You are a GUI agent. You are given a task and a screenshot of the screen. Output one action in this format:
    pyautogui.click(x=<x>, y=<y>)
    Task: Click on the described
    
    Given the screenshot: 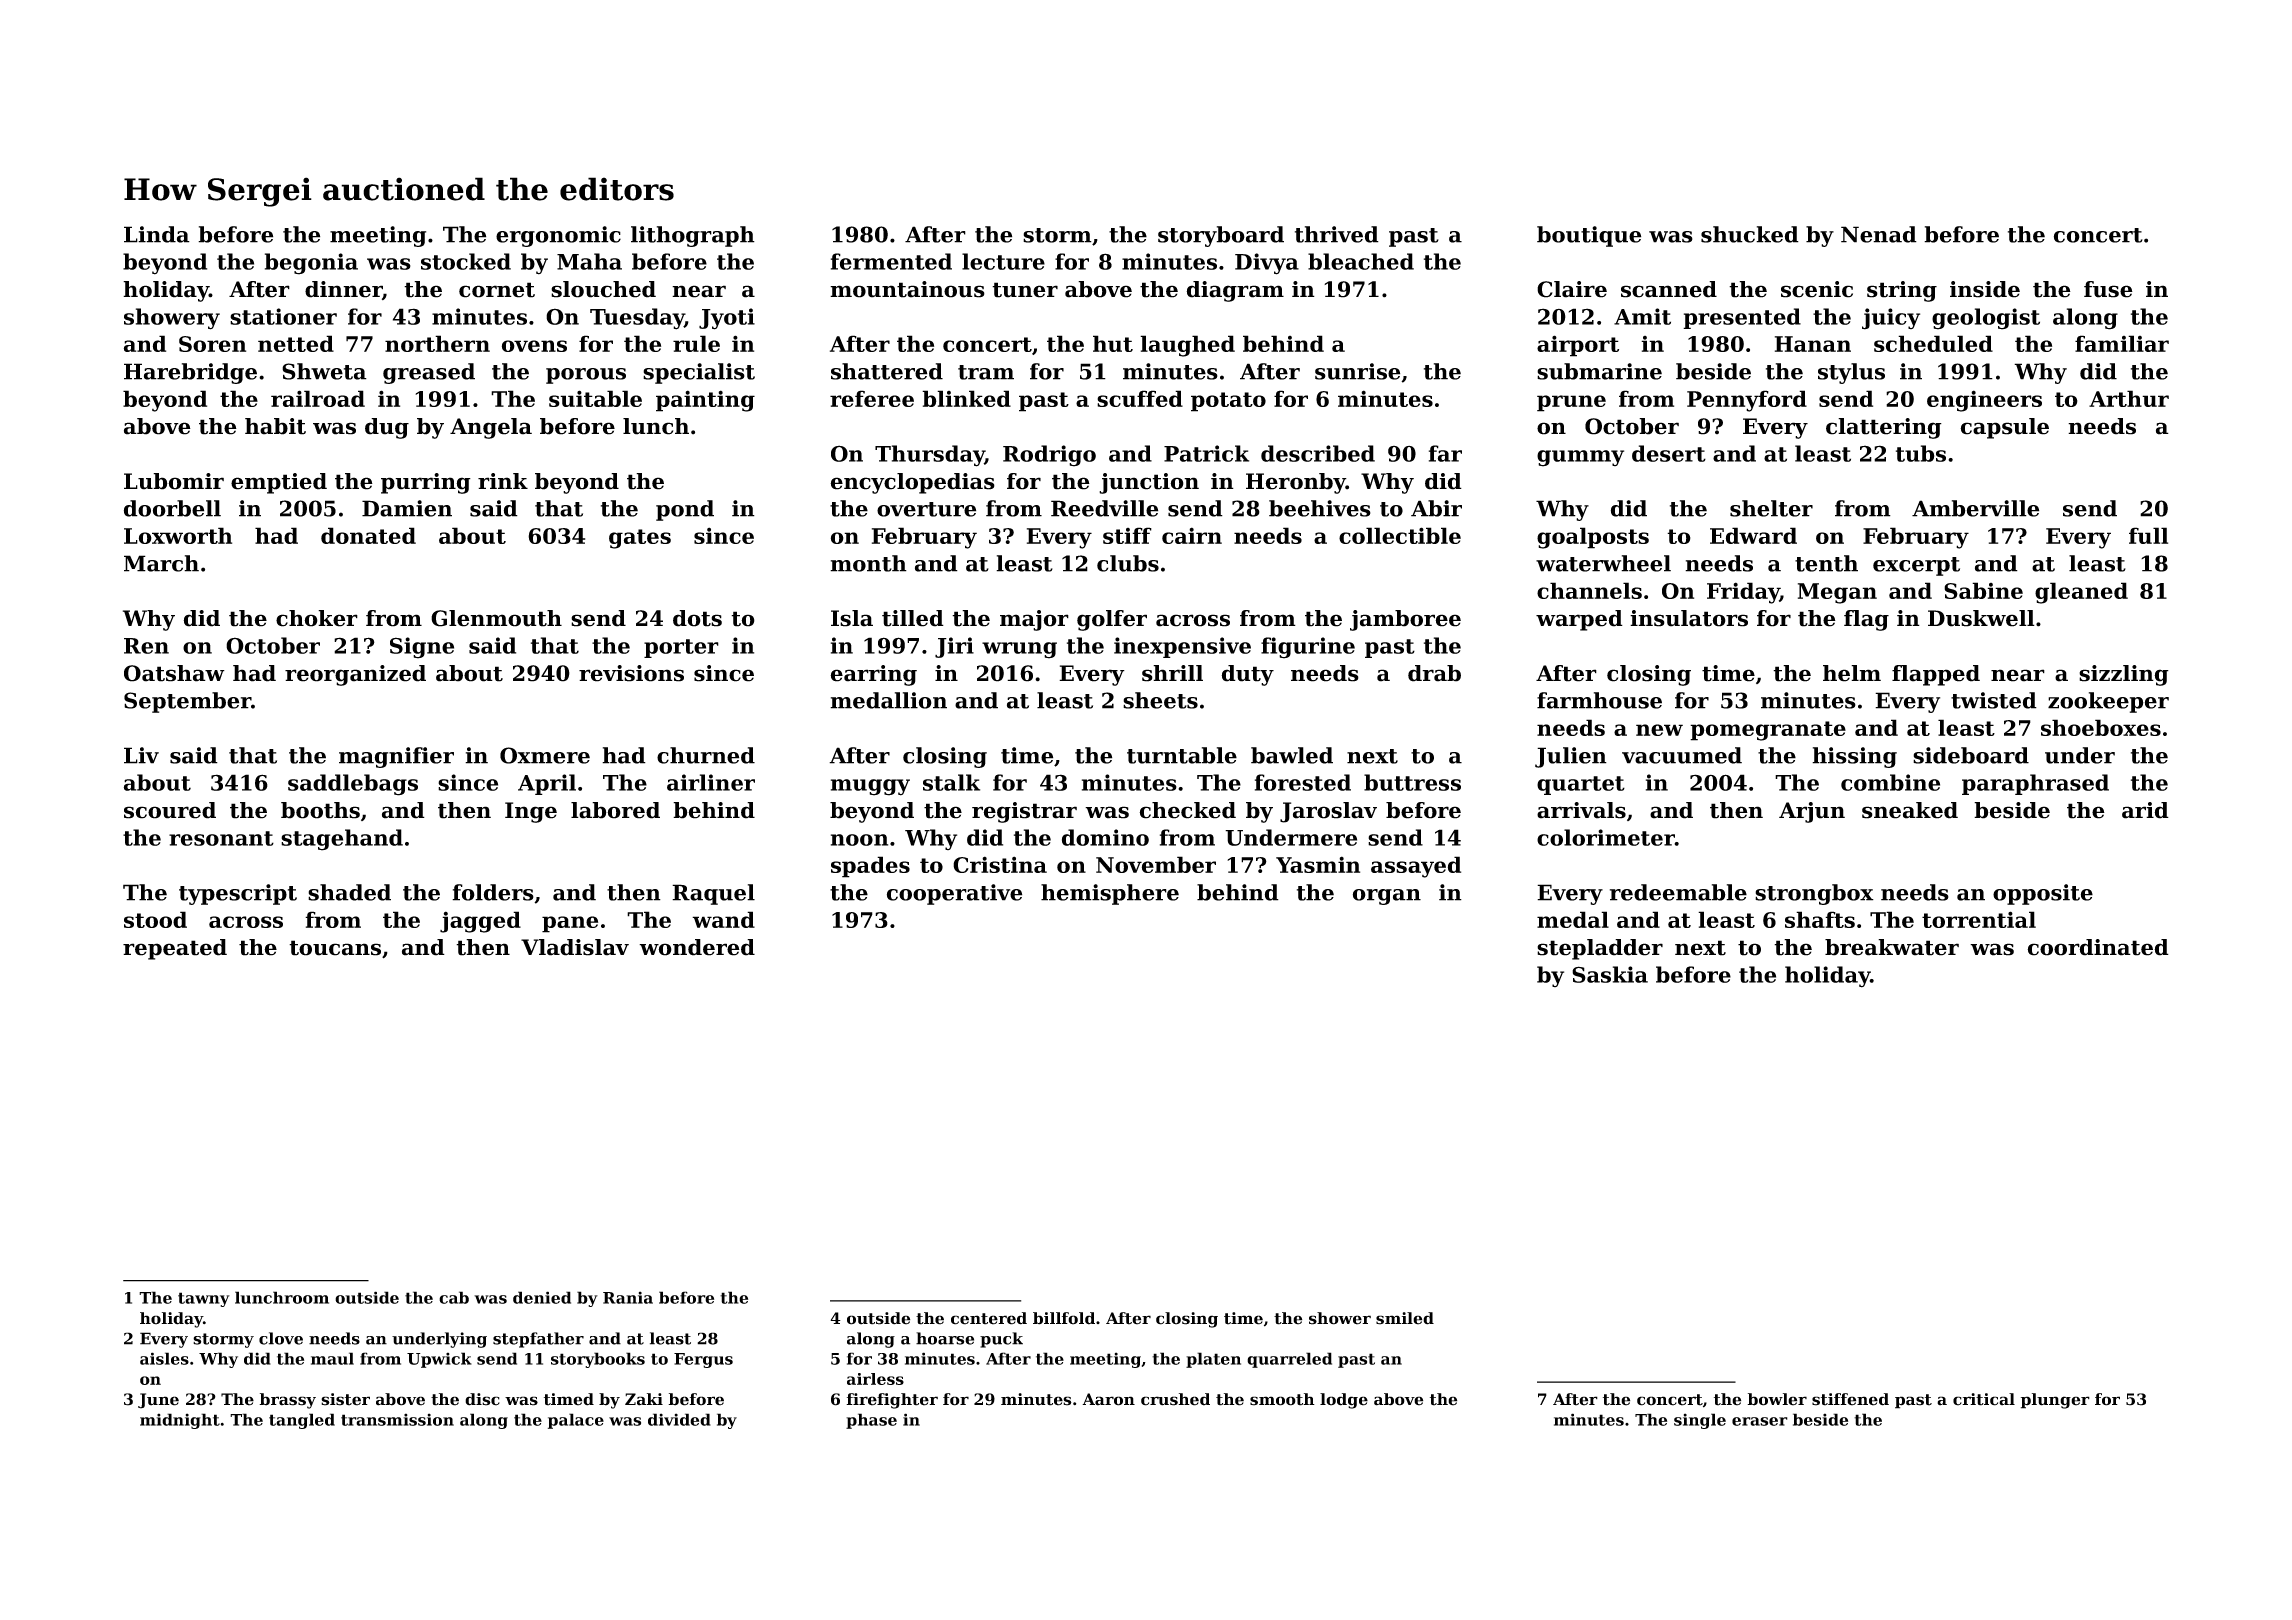 What is the action you would take?
    pyautogui.click(x=1318, y=453)
